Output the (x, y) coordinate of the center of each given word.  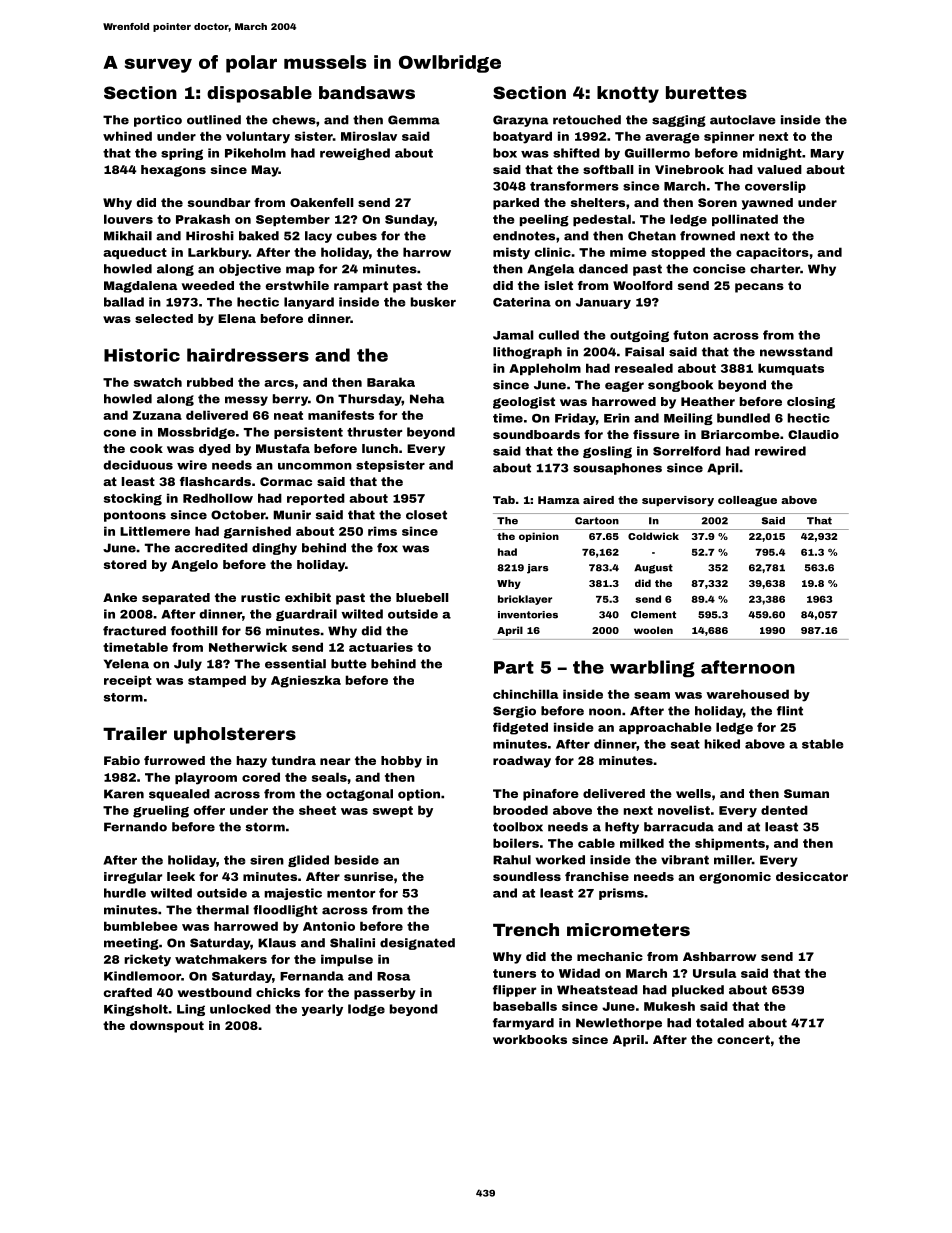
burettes (706, 92)
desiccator (812, 876)
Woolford (643, 285)
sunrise (368, 876)
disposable (259, 94)
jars (538, 569)
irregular (133, 878)
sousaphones (617, 469)
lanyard (309, 303)
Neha (427, 399)
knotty (628, 94)
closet (426, 515)
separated (176, 599)
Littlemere (155, 531)
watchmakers (221, 959)
